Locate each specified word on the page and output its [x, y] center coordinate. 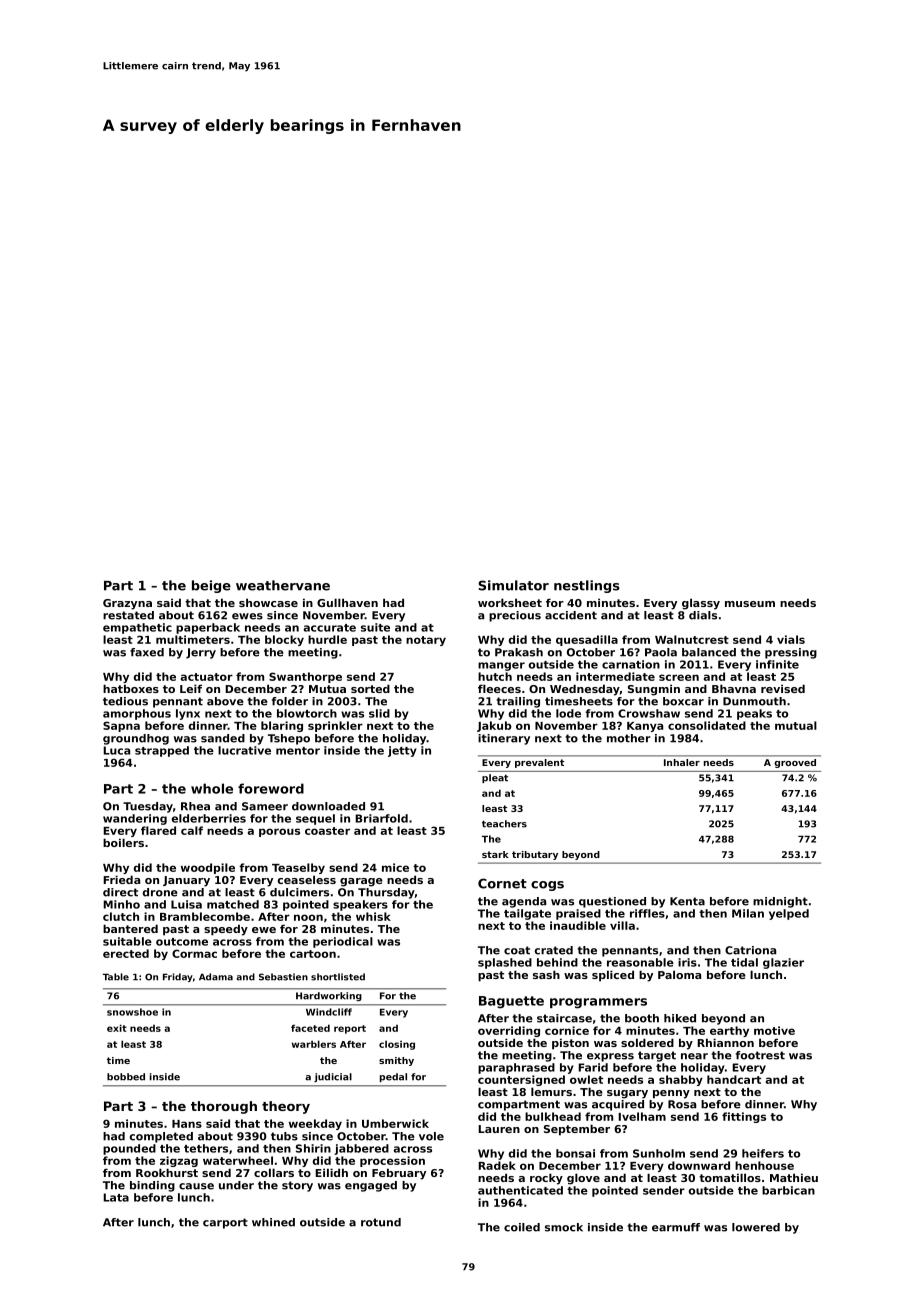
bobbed [126, 1077]
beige [211, 586]
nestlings [587, 586]
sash [546, 974]
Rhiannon [725, 1042]
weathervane [283, 585]
